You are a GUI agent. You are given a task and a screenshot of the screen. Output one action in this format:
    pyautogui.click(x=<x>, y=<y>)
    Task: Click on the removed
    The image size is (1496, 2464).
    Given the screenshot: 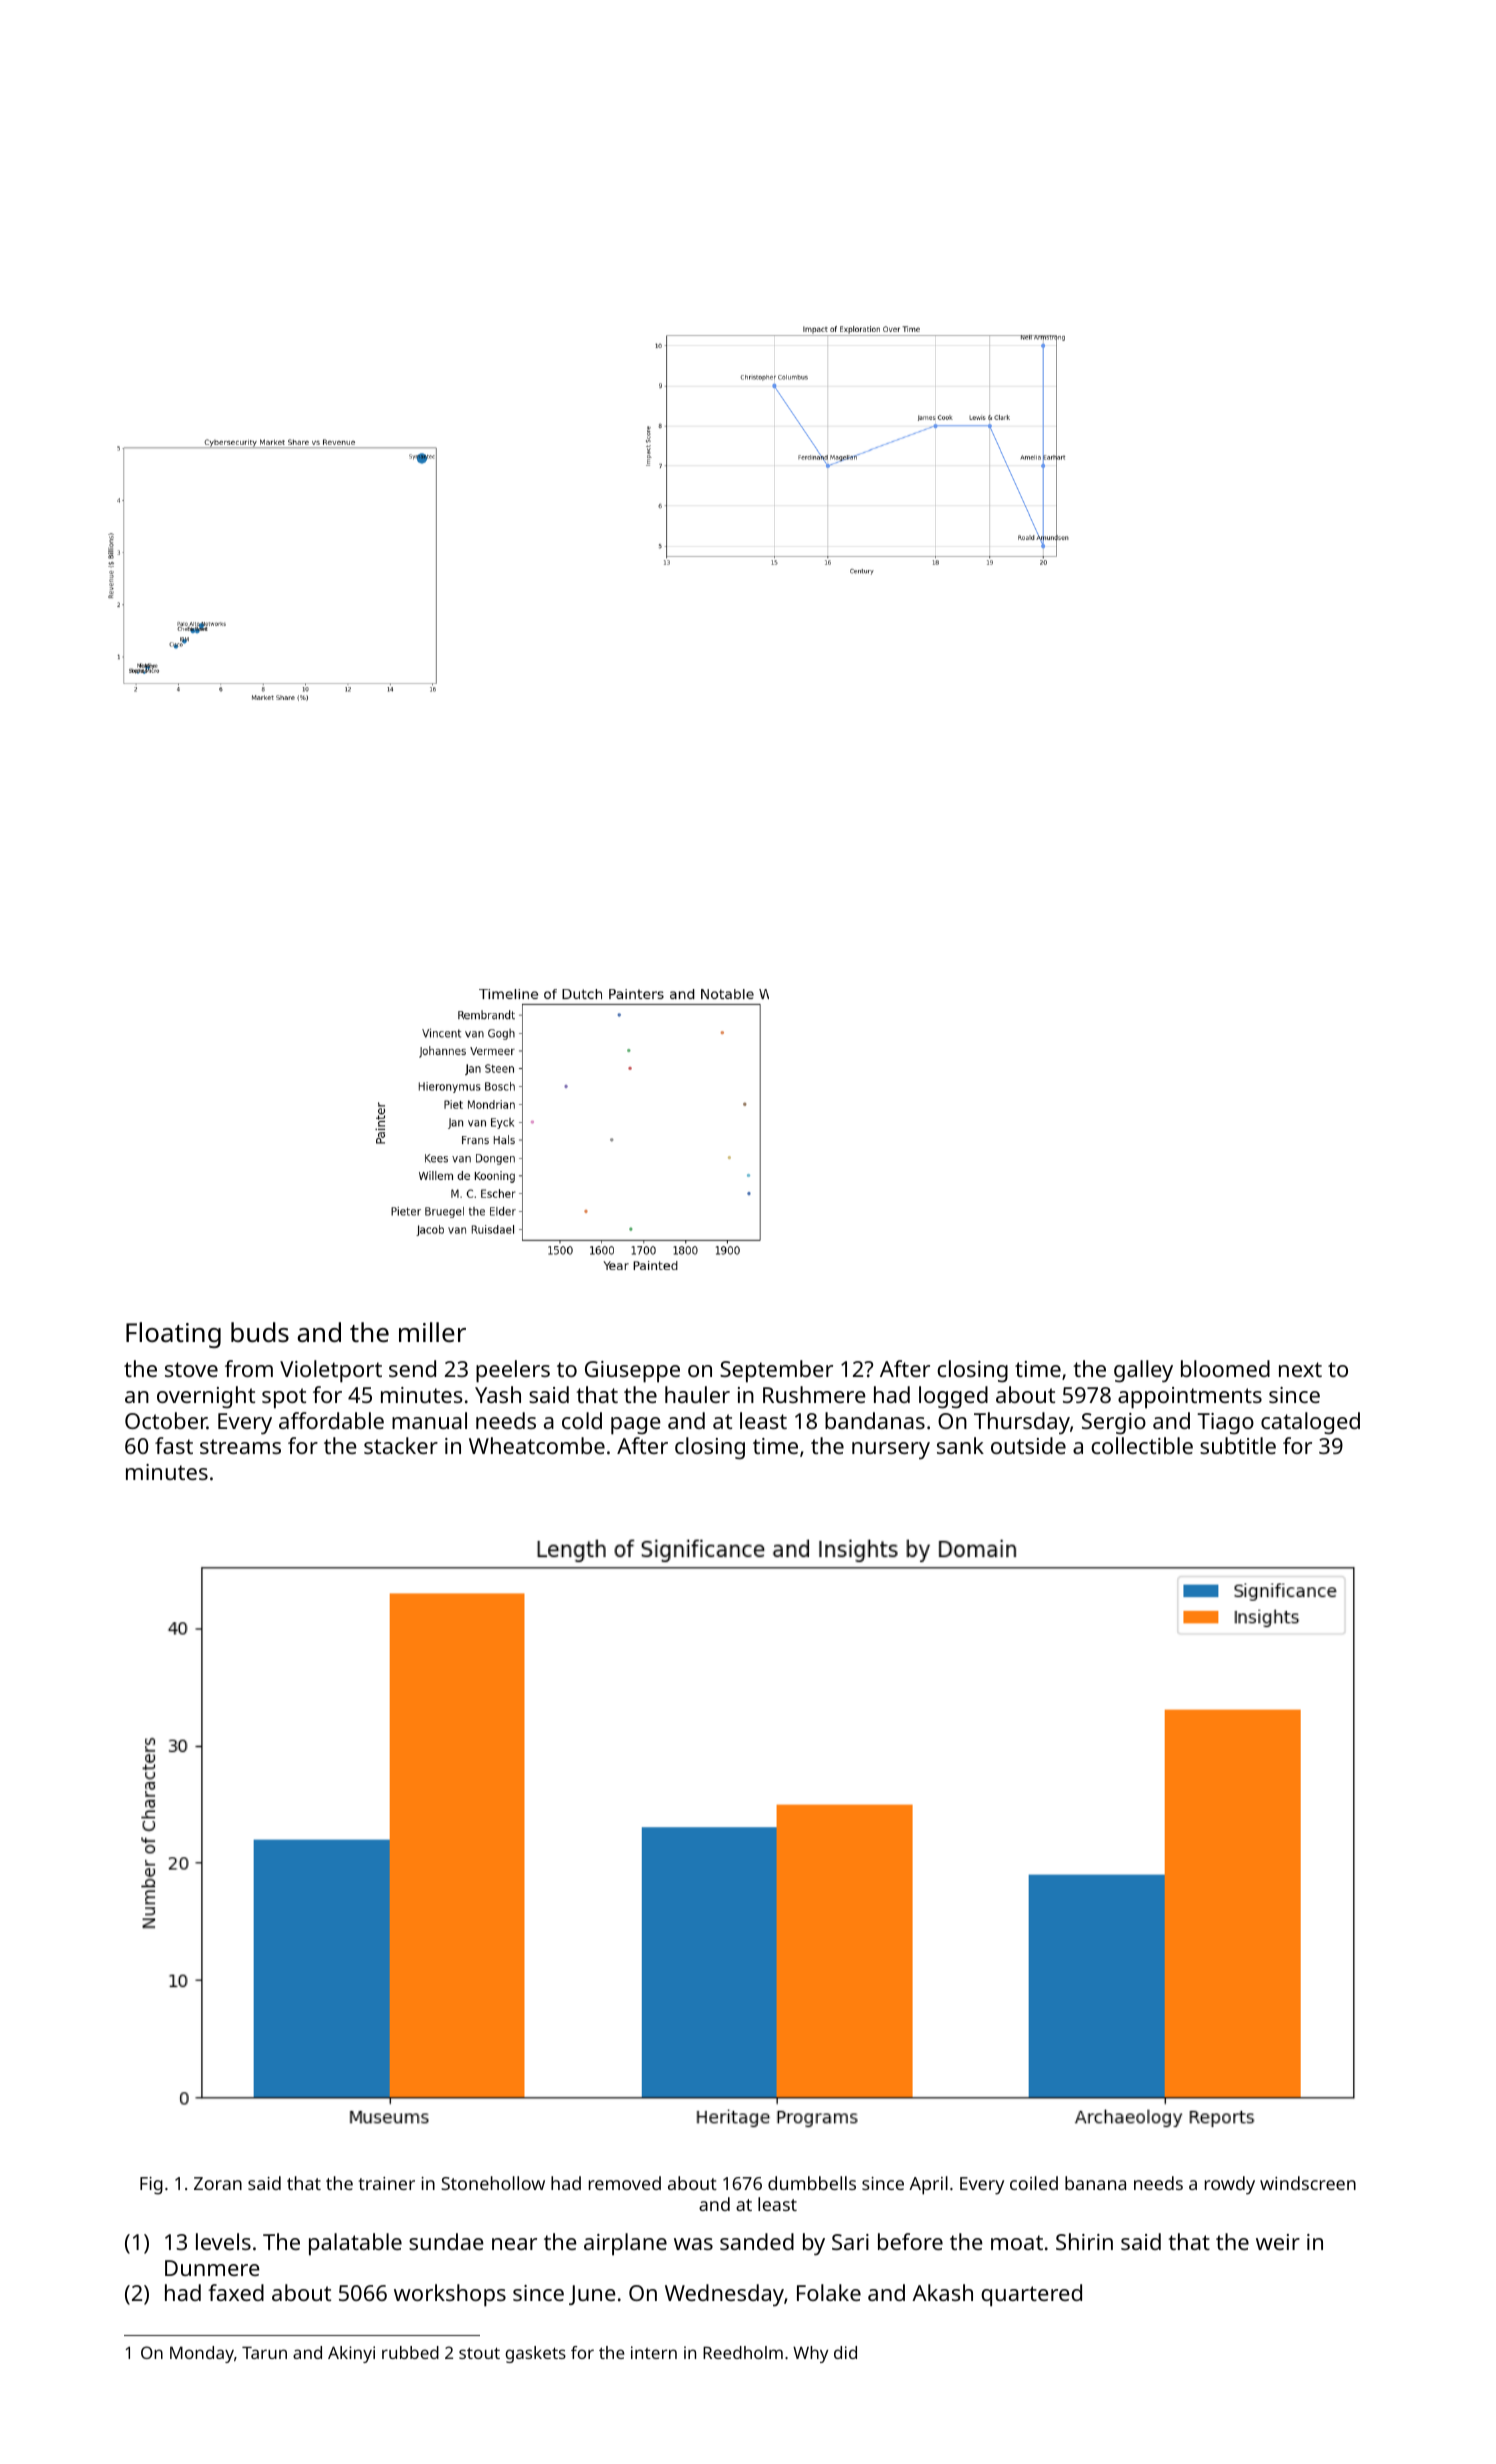 What is the action you would take?
    pyautogui.click(x=625, y=2183)
